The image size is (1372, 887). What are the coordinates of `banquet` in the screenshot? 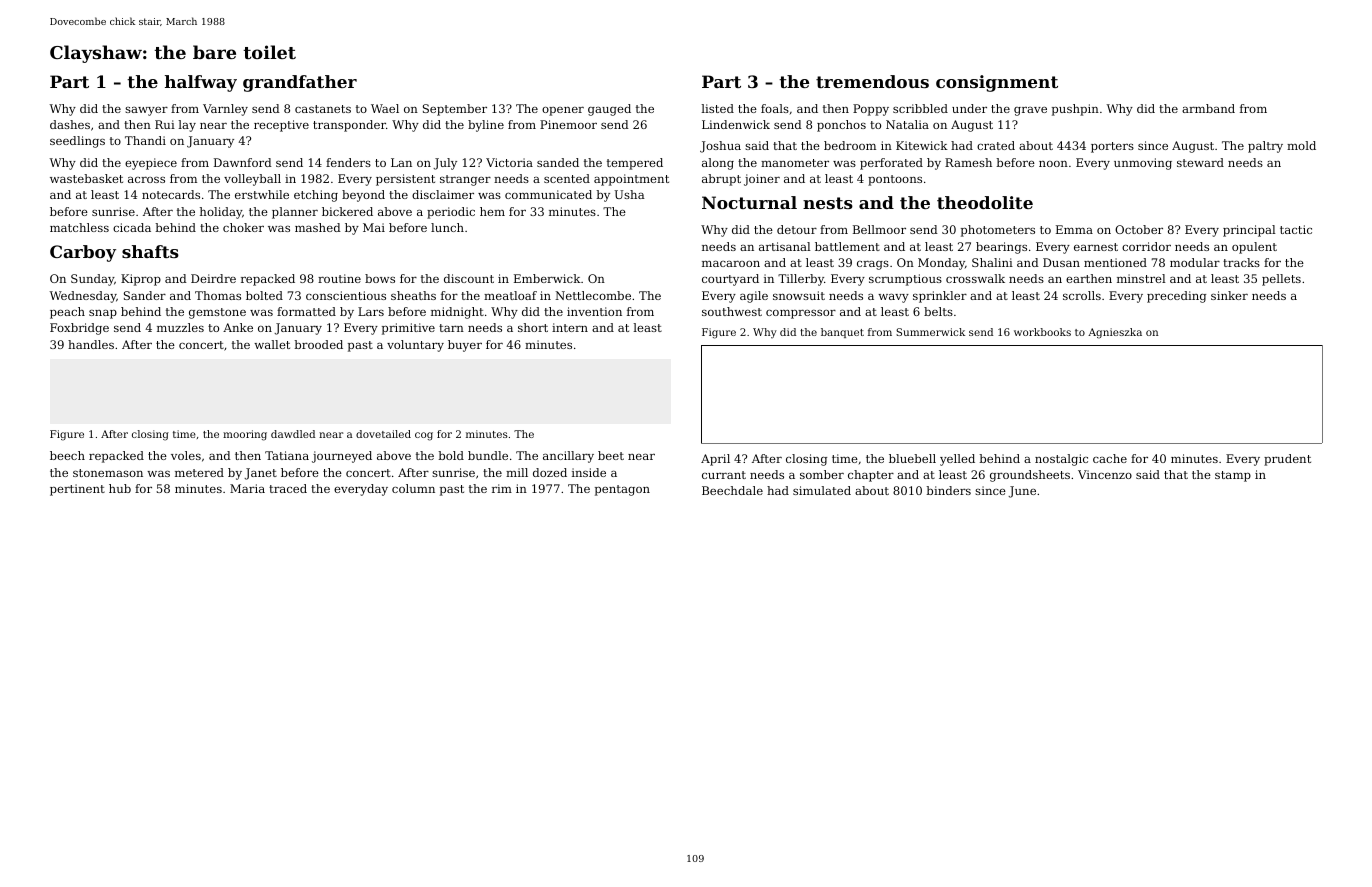 It's located at (842, 333).
